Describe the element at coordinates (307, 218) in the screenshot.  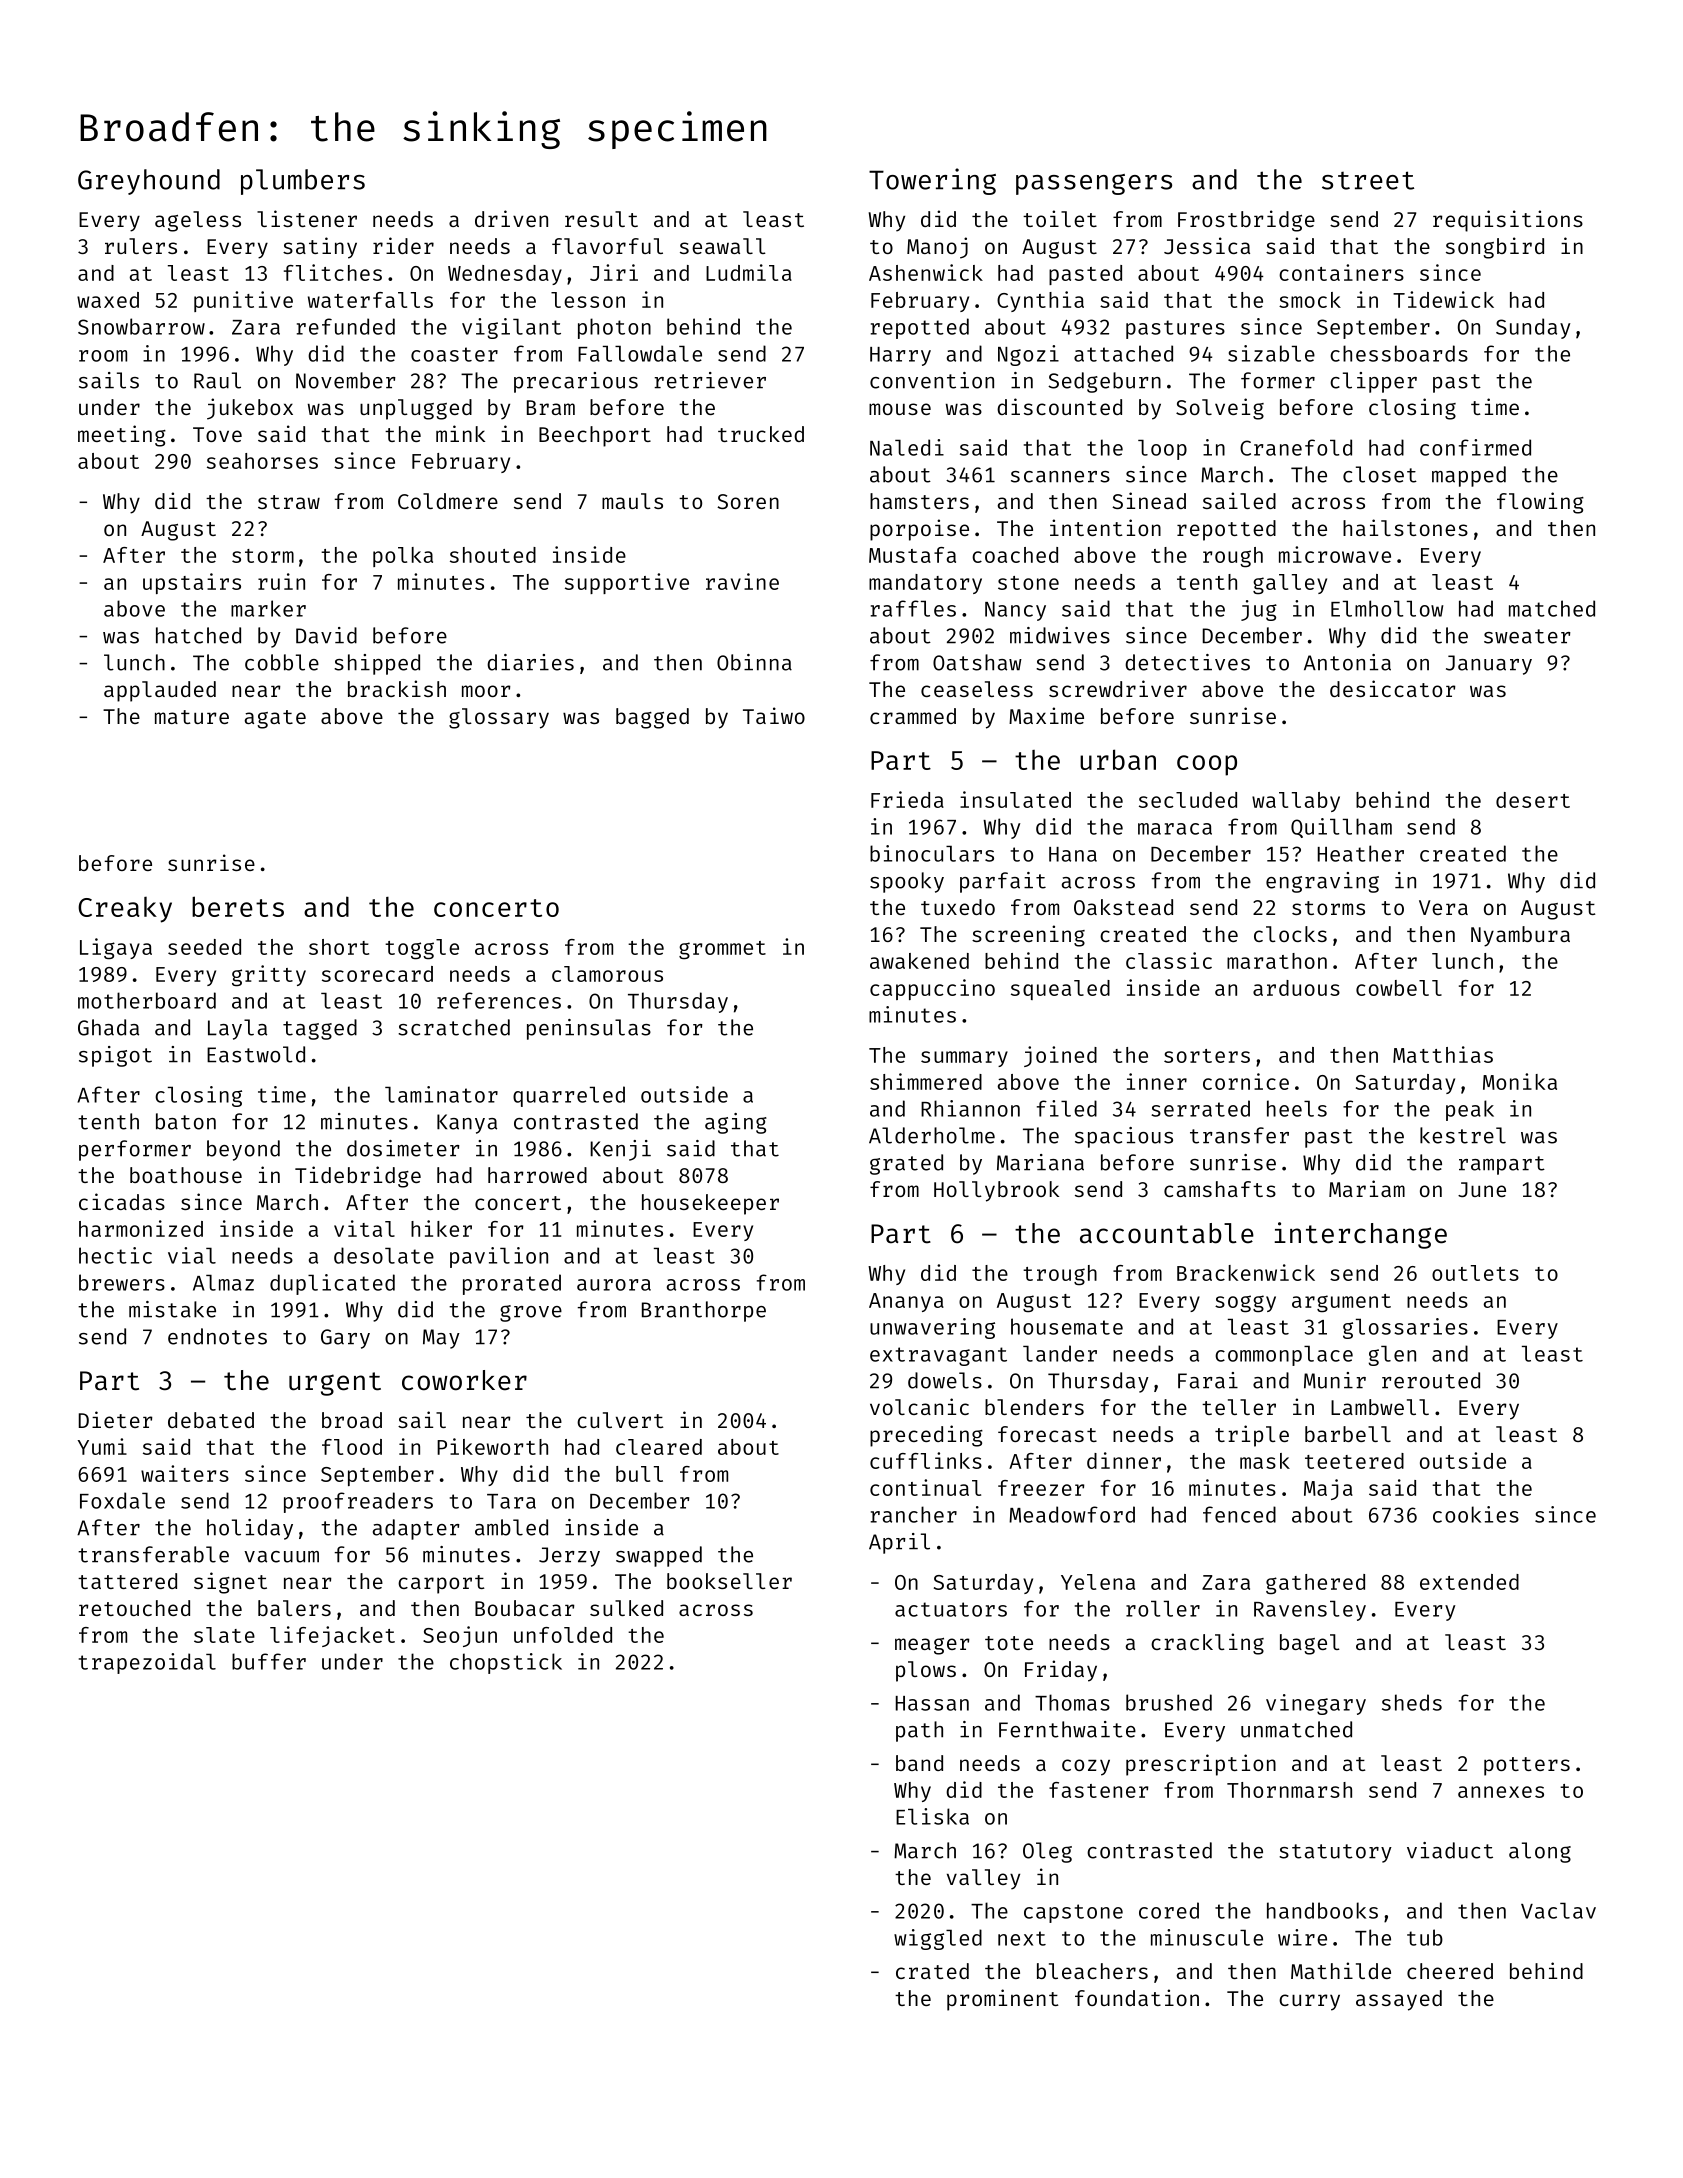
I see `listener` at that location.
